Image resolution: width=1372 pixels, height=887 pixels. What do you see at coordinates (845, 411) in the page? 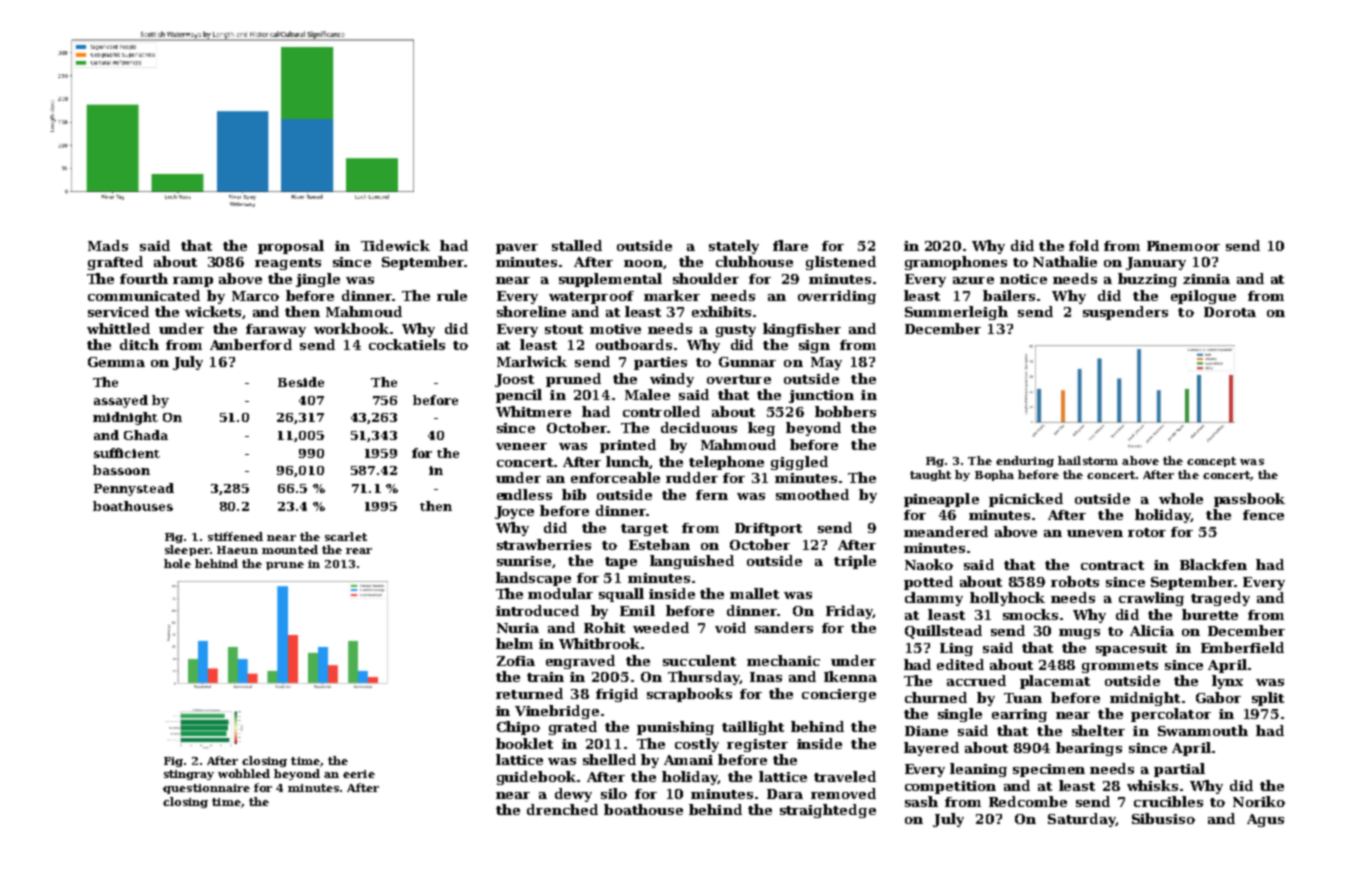
I see `bobbers` at bounding box center [845, 411].
